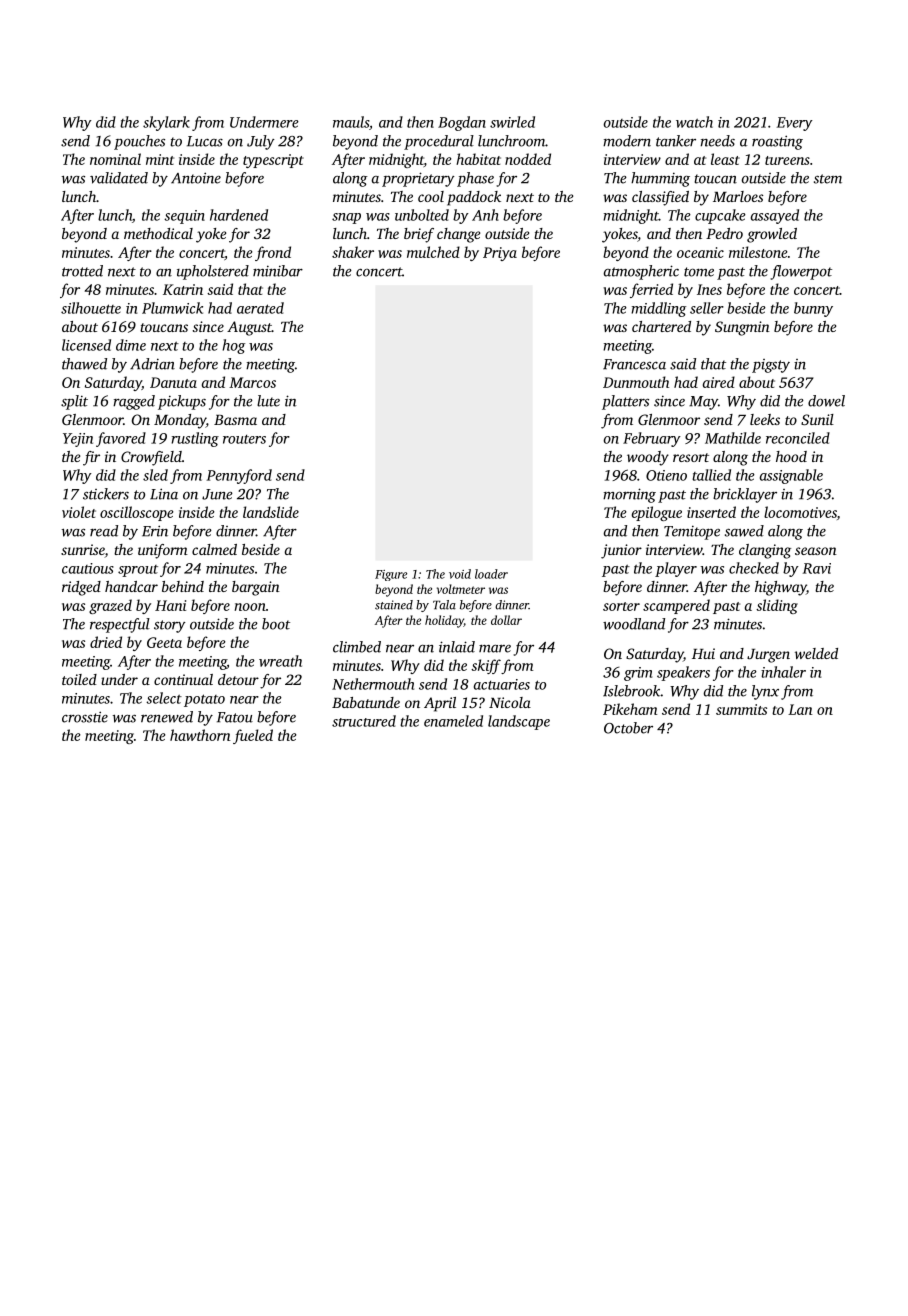 This document has width=908, height=1316. Describe the element at coordinates (433, 252) in the document. I see `mulched` at that location.
